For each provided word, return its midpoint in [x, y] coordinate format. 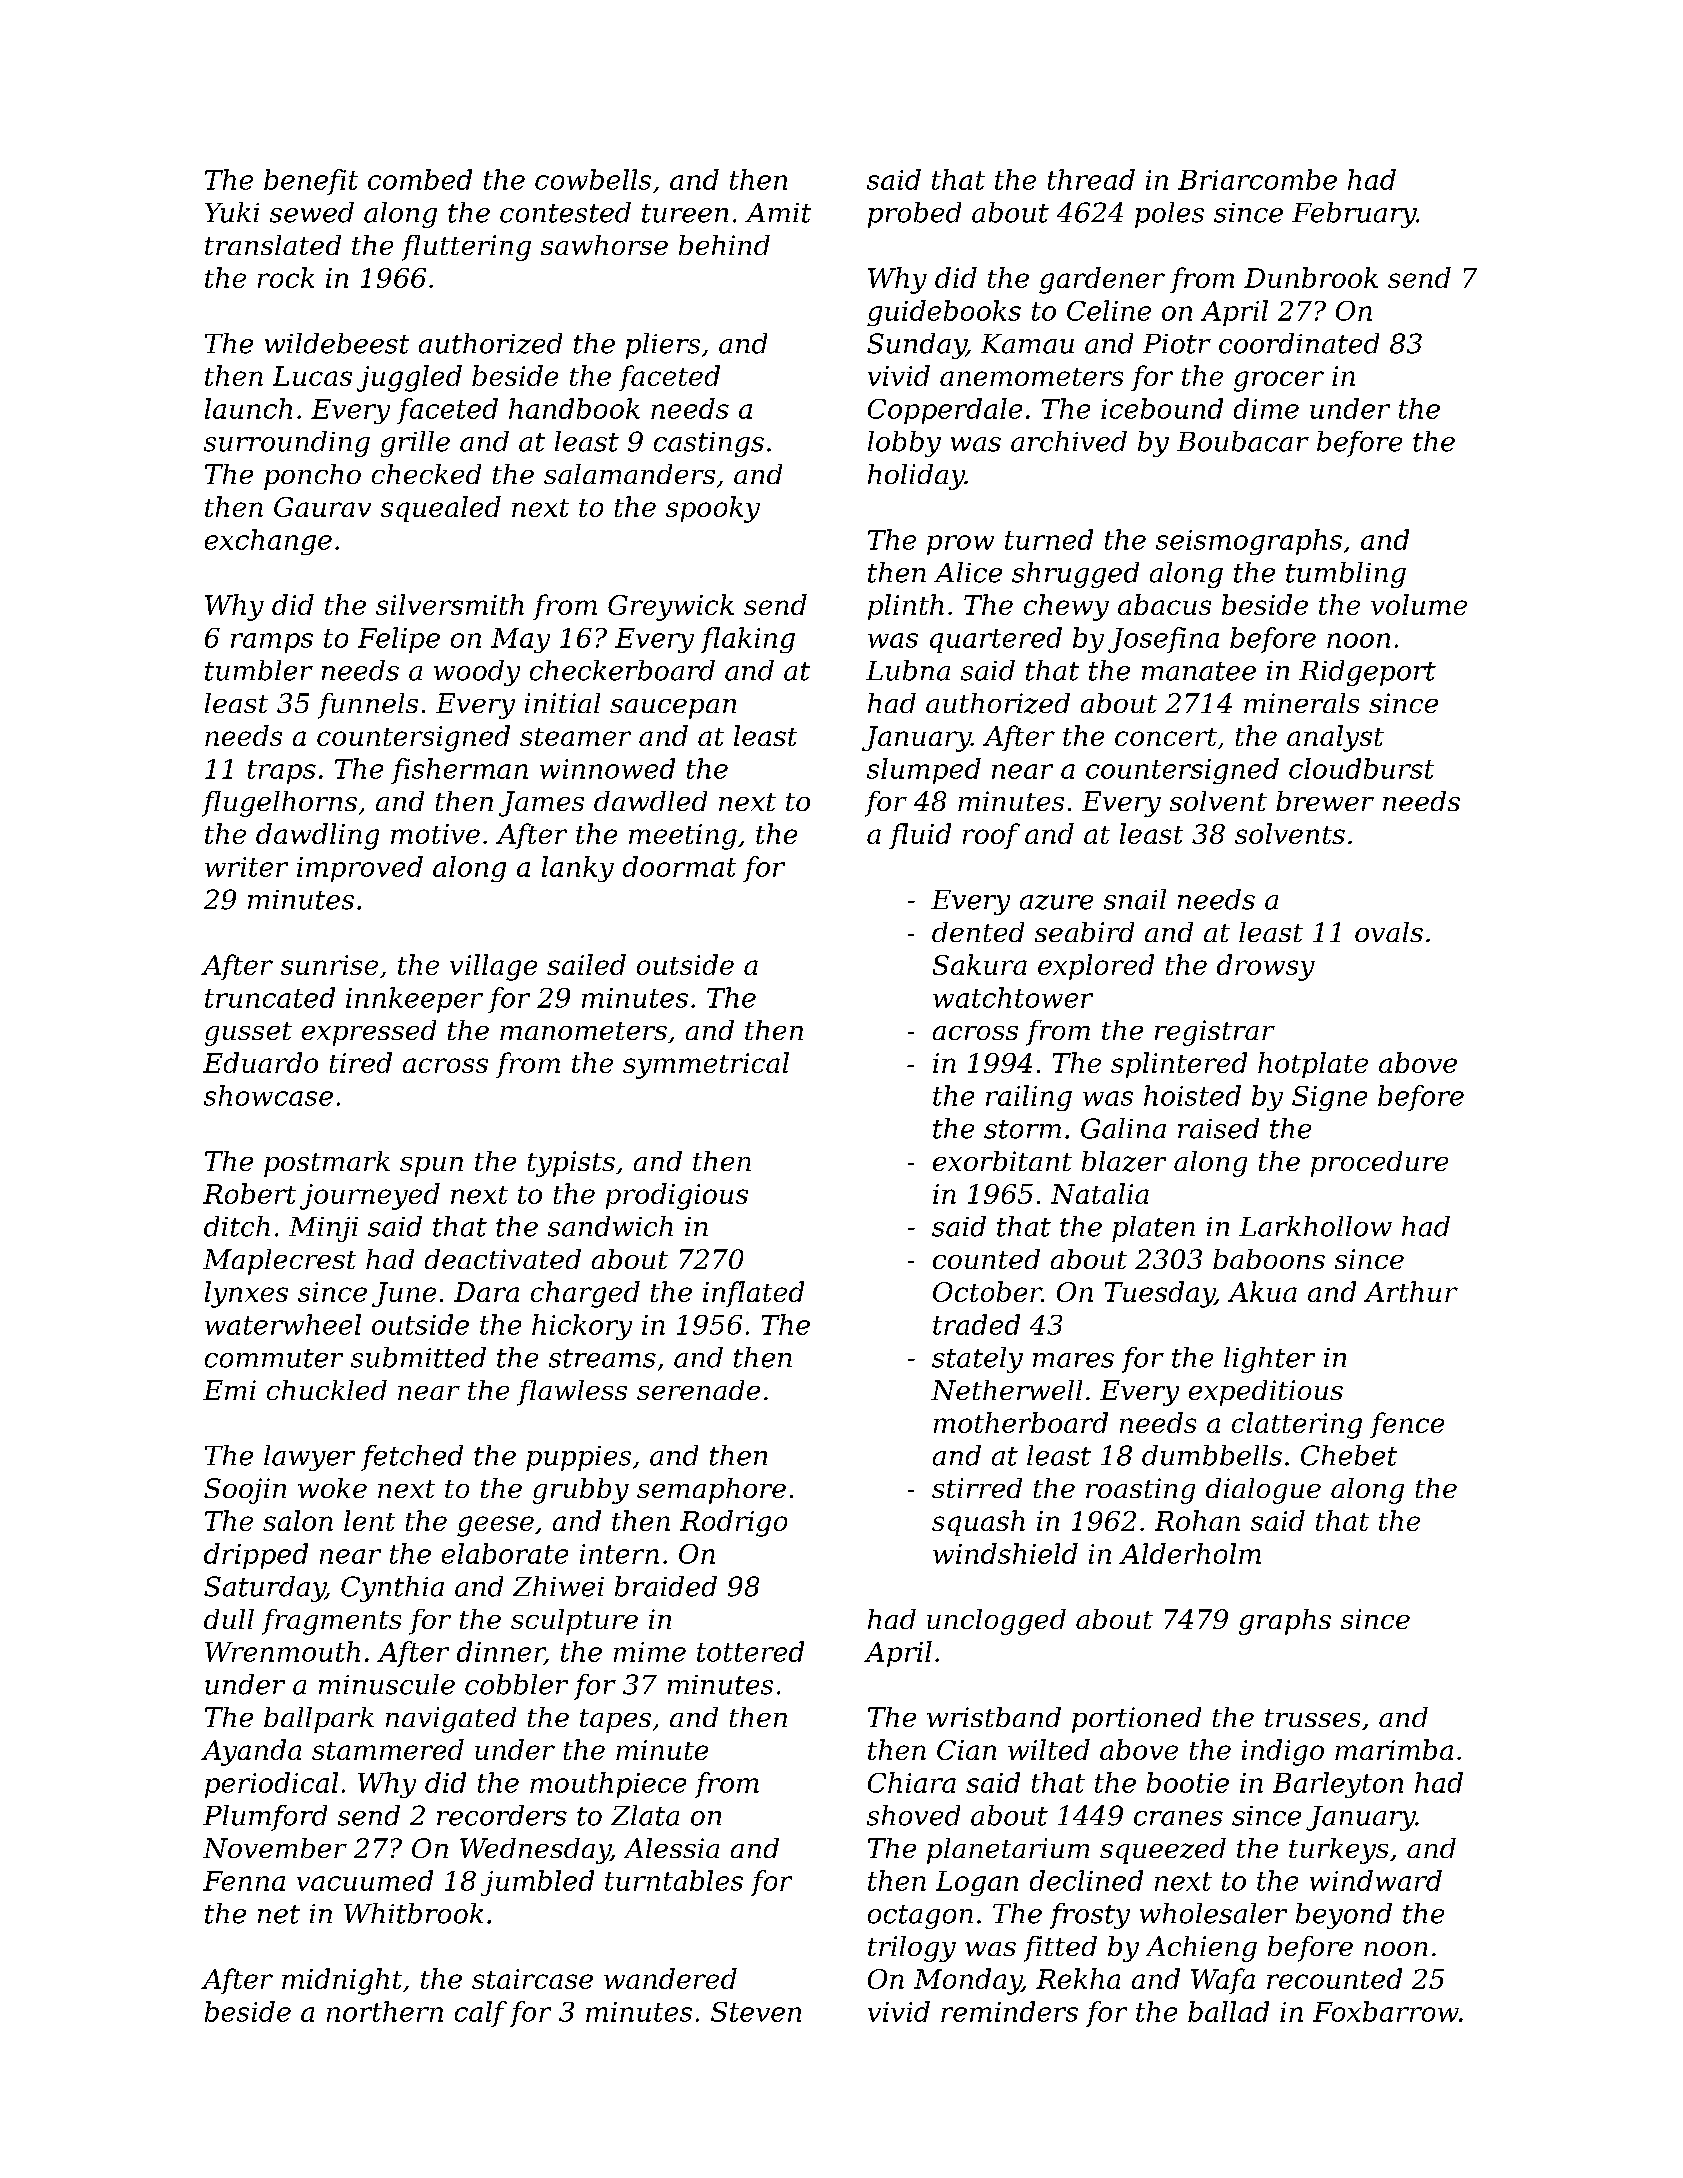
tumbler [259, 670]
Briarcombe [1257, 179]
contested [565, 212]
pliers [663, 346]
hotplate [1313, 1065]
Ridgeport [1367, 673]
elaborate [505, 1553]
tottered [750, 1651]
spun [431, 1167]
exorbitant [1002, 1161]
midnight [342, 1981]
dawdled [650, 801]
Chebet [1349, 1455]
